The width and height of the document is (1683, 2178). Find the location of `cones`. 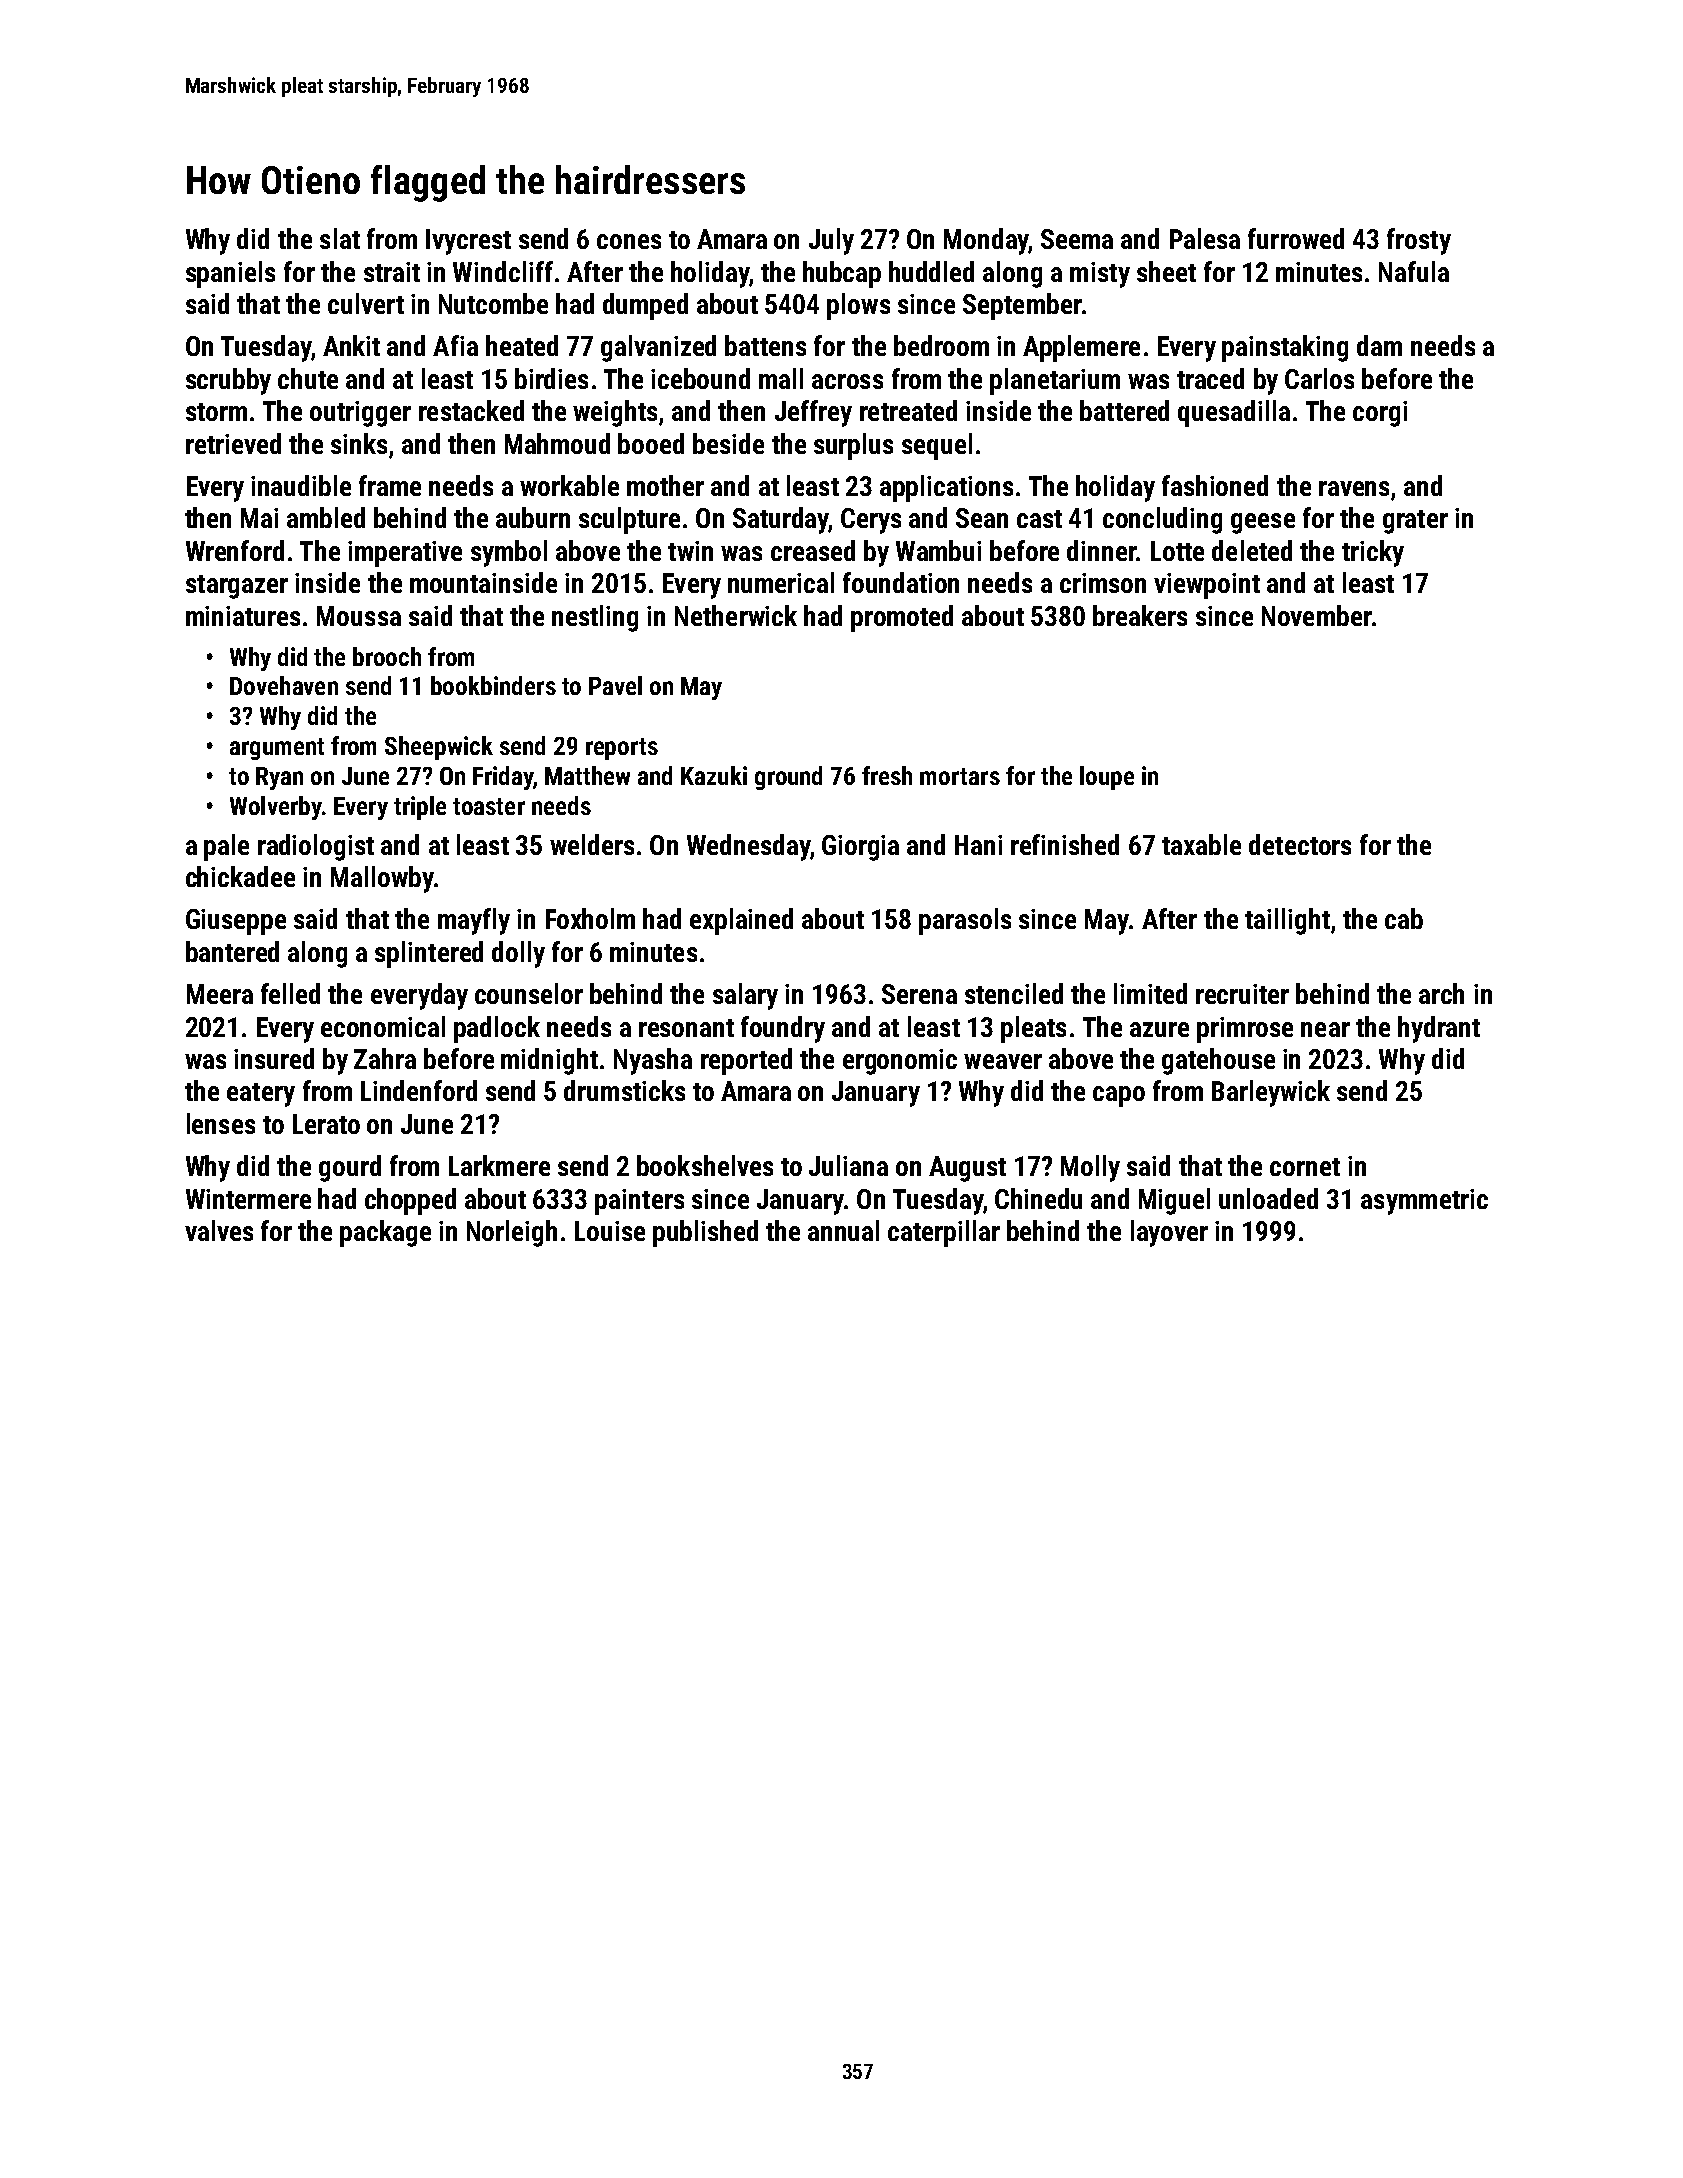

cones is located at coordinates (629, 241).
